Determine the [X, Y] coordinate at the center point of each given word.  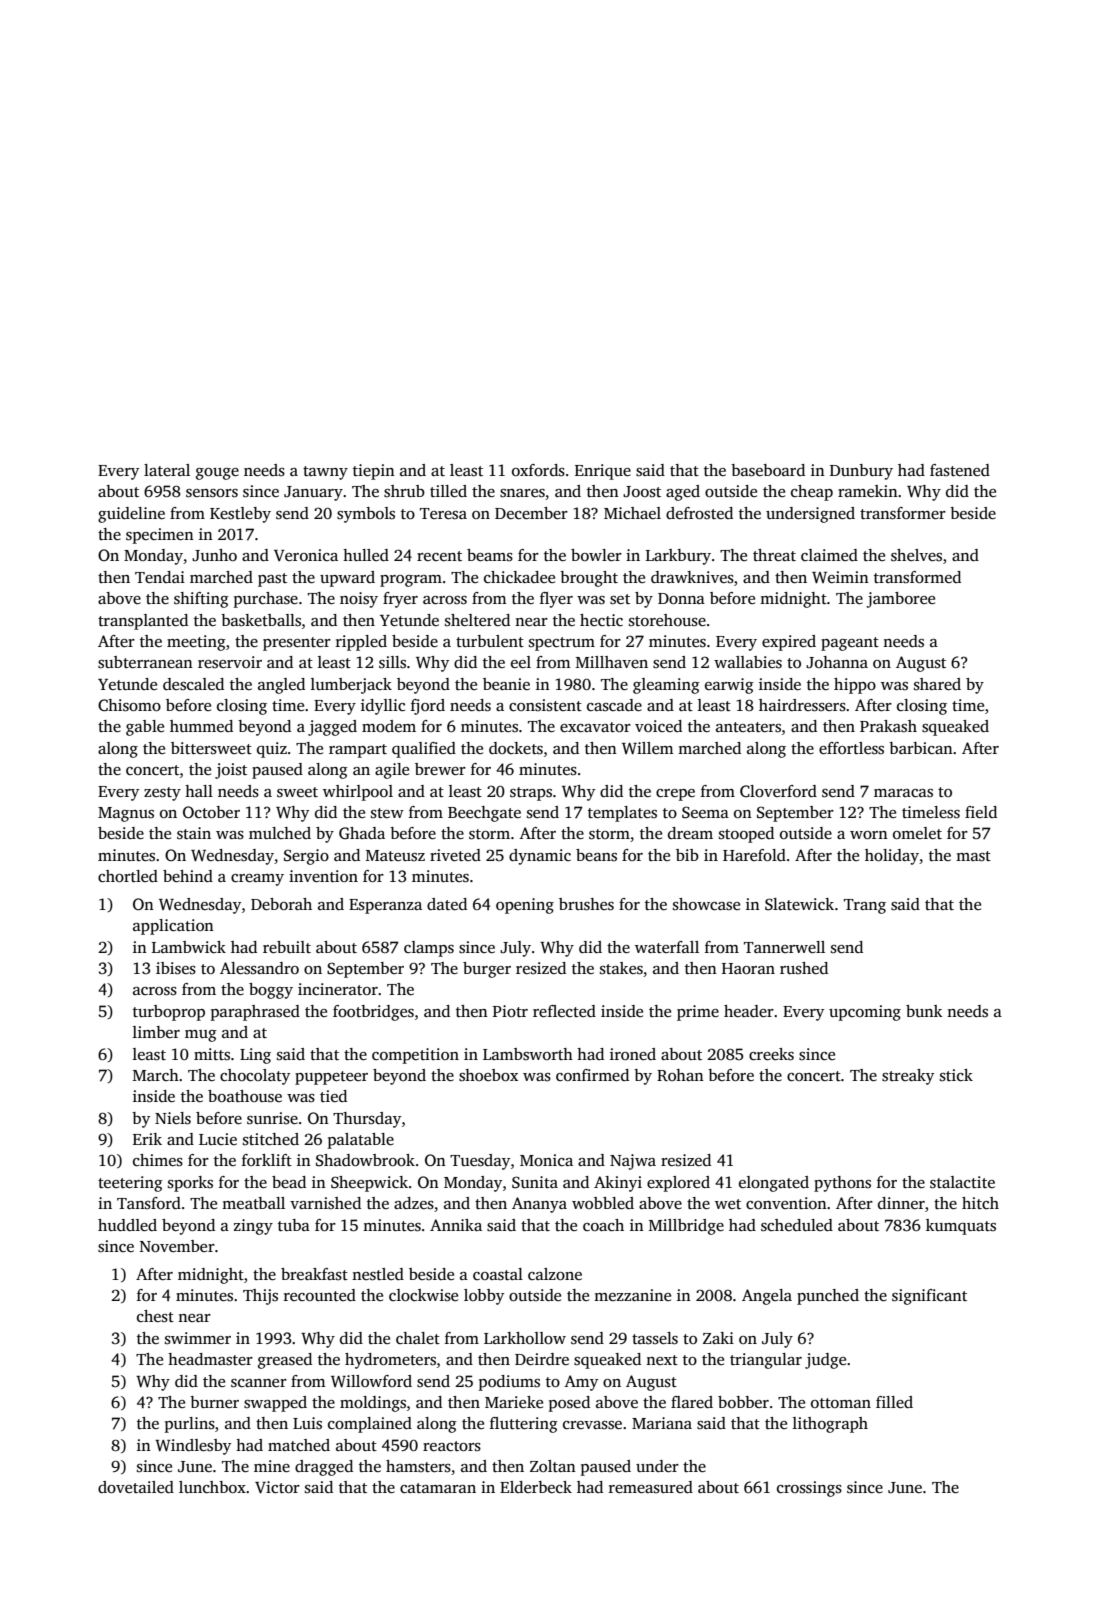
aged [683, 493]
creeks [771, 1054]
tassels [655, 1338]
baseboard [768, 470]
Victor [277, 1487]
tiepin [374, 472]
